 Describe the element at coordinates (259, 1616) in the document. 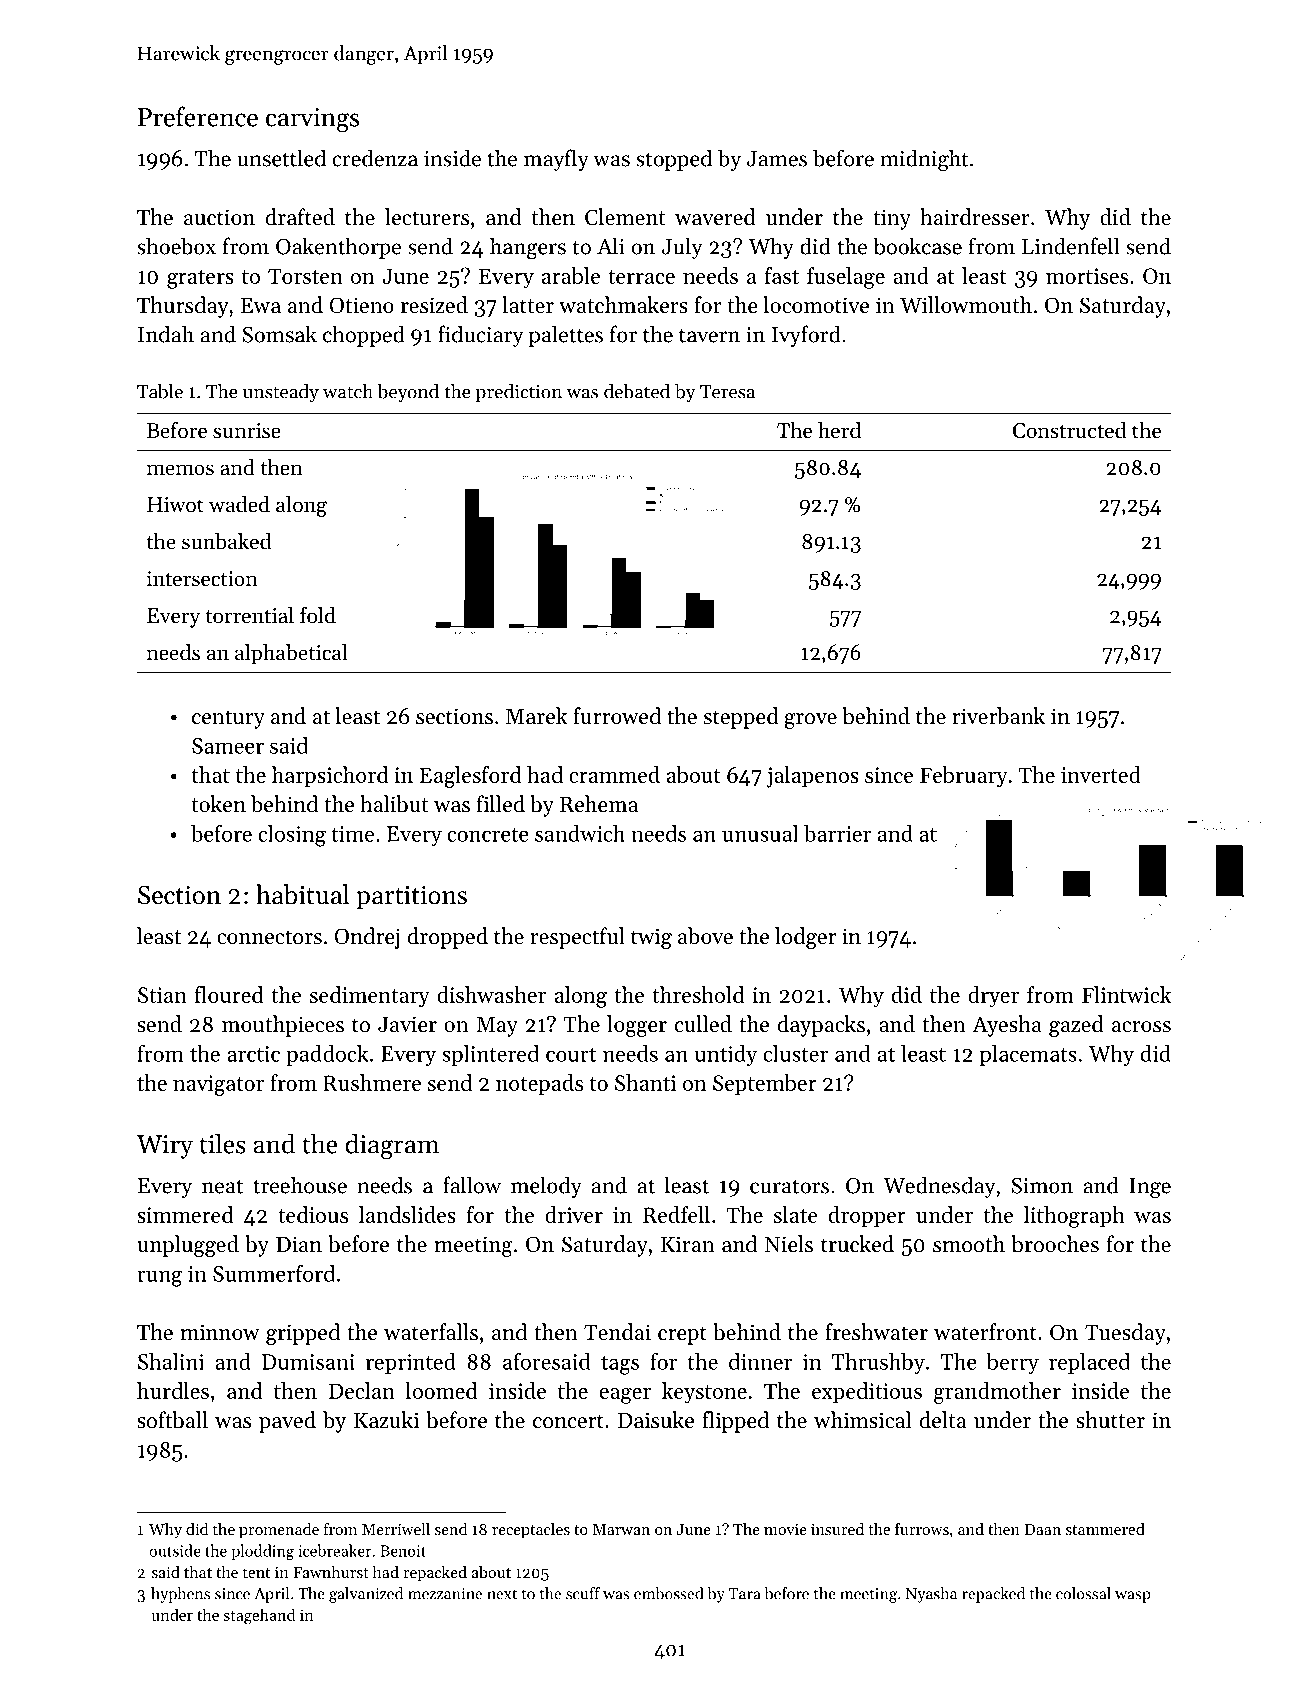

I see `stagehand` at that location.
